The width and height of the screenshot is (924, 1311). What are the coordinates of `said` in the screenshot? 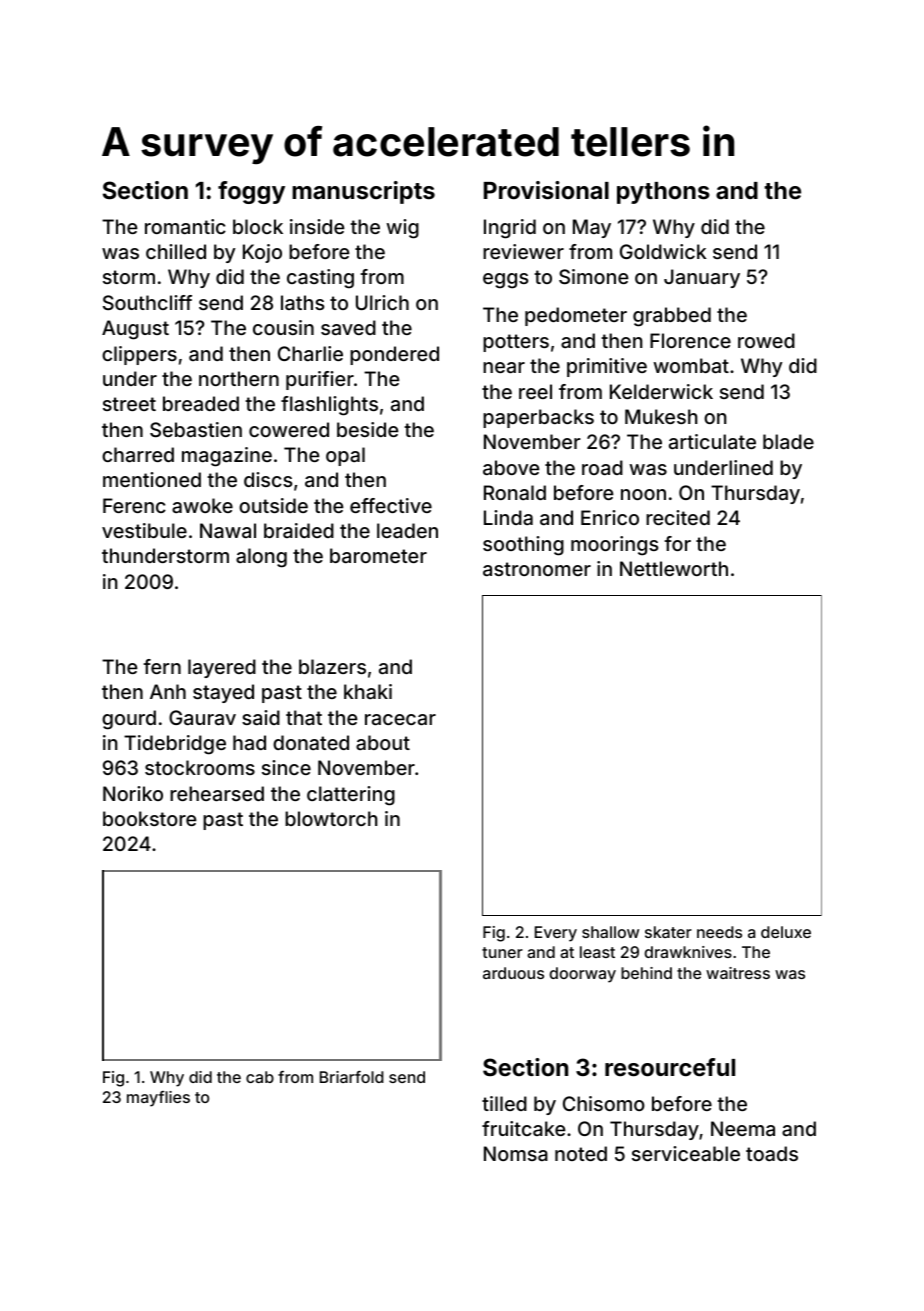 It's located at (261, 717).
